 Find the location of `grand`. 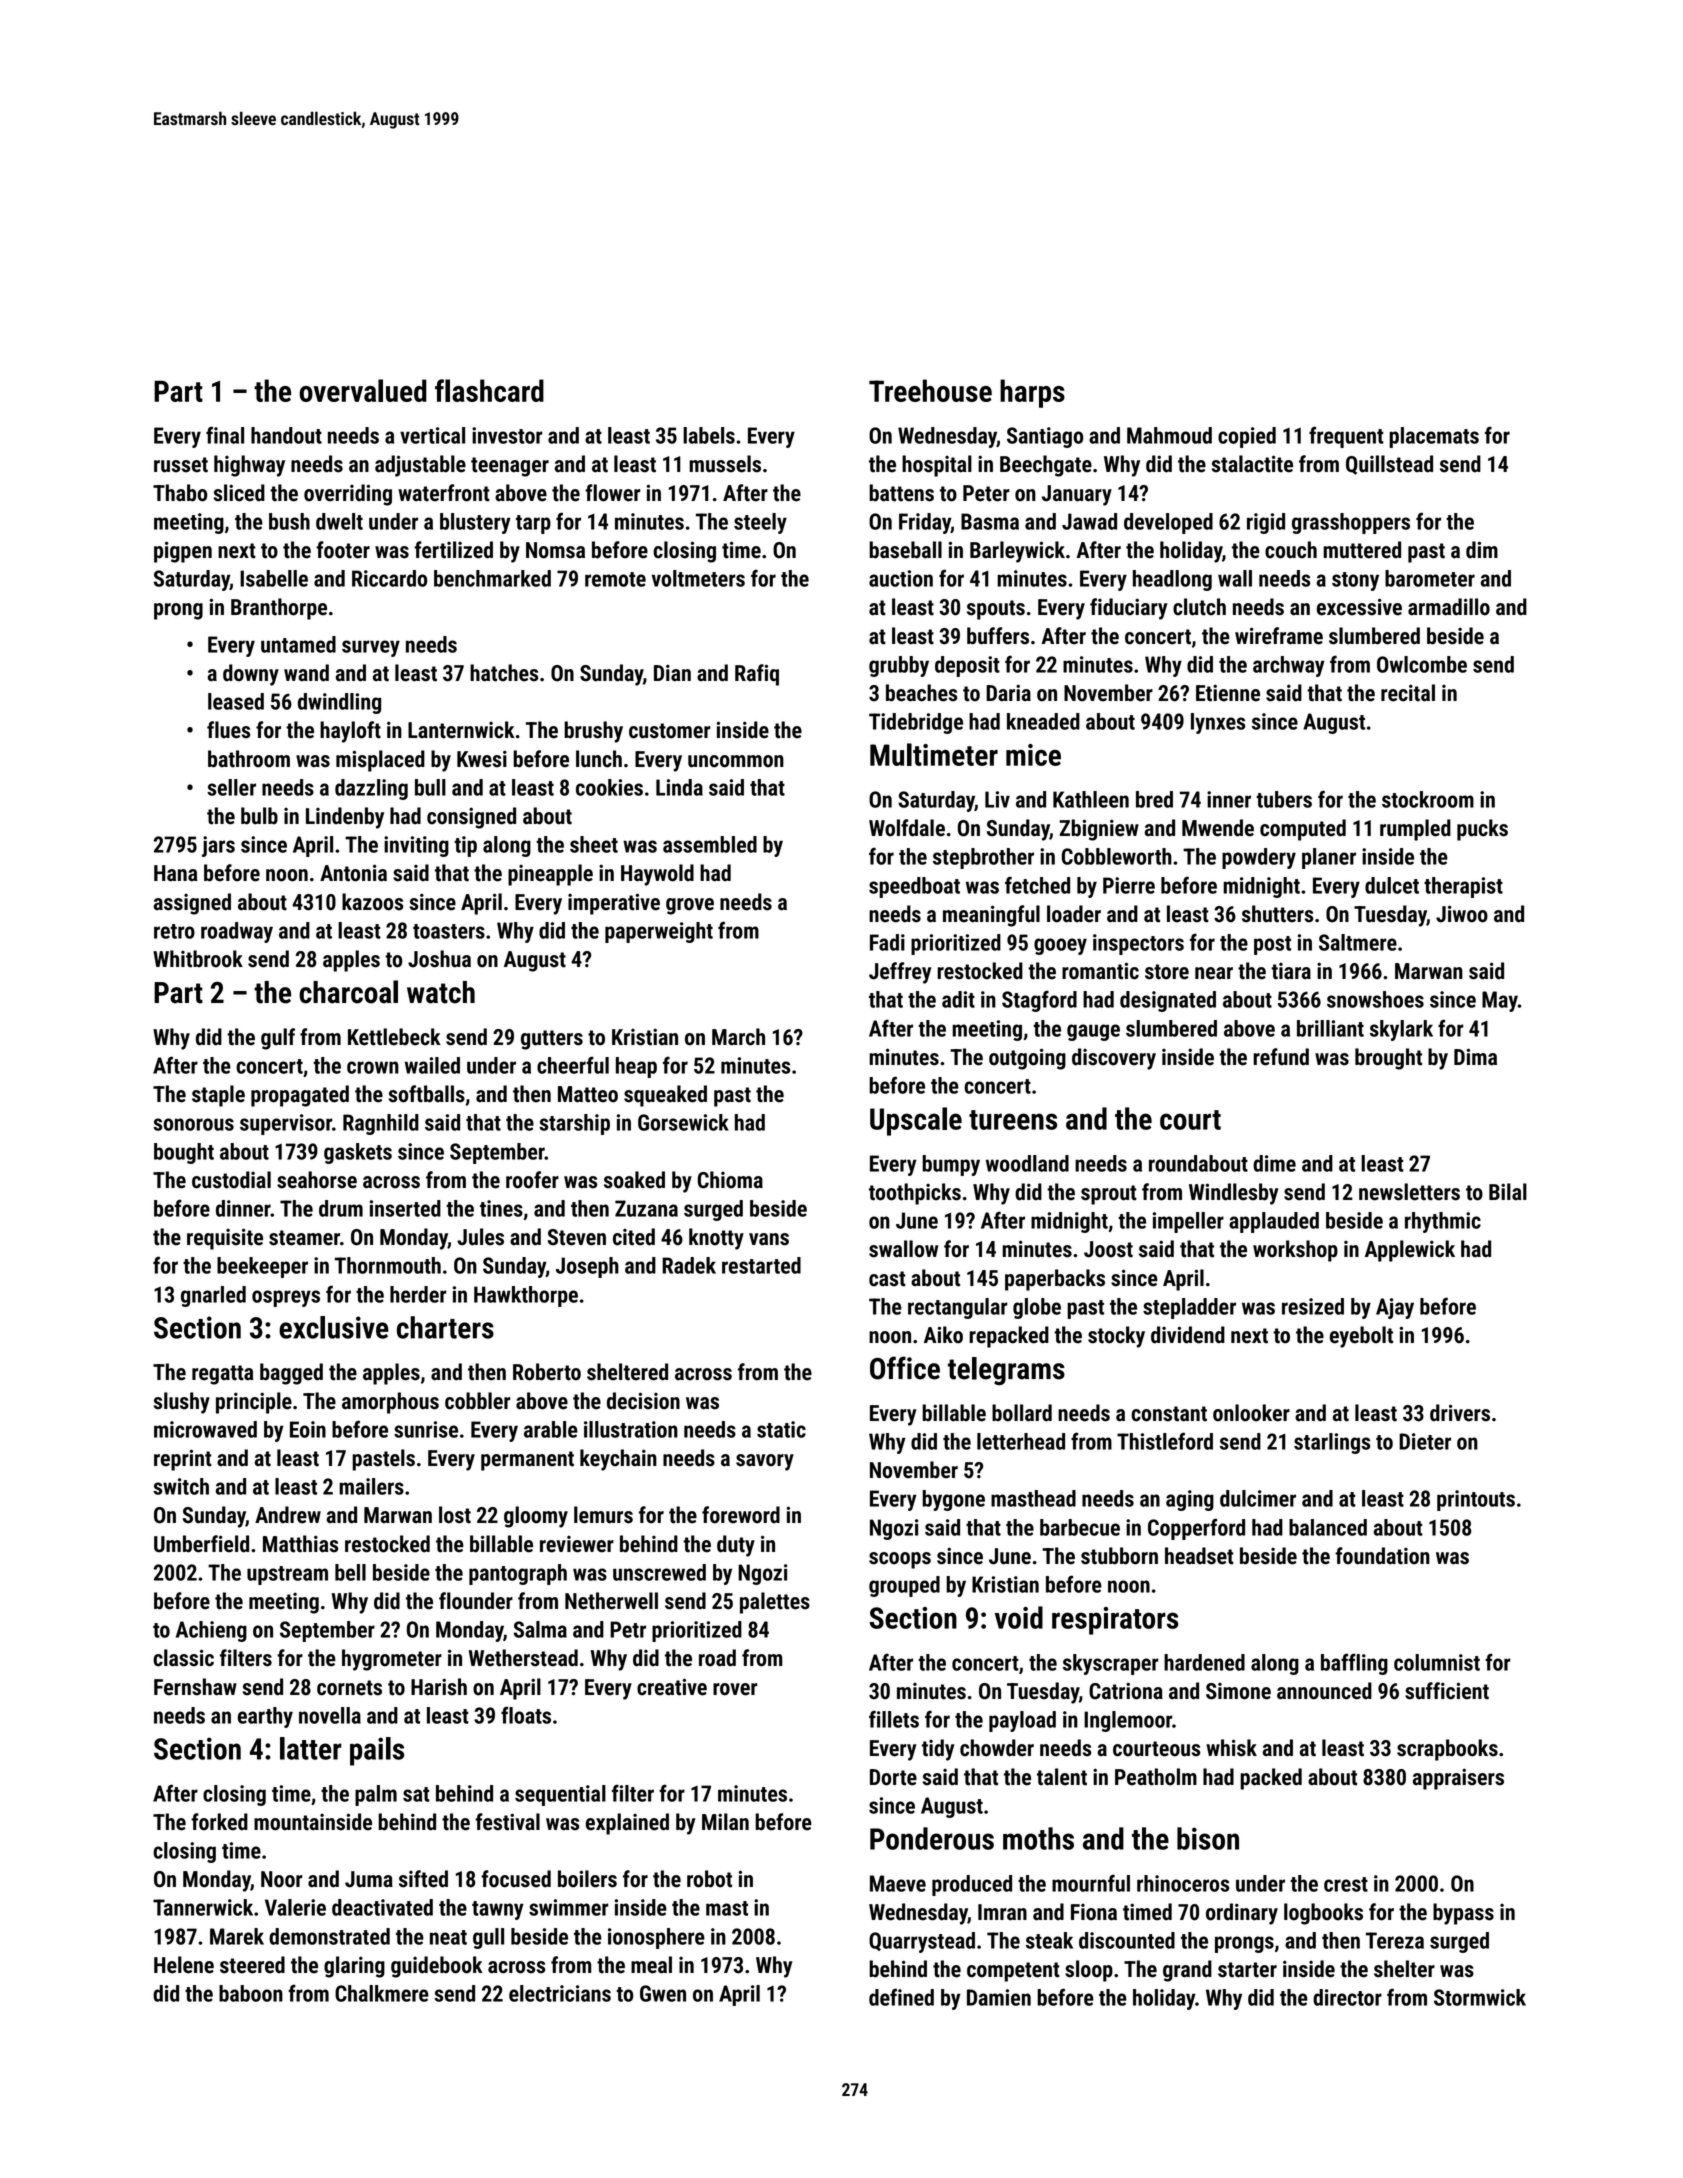

grand is located at coordinates (1187, 1971).
